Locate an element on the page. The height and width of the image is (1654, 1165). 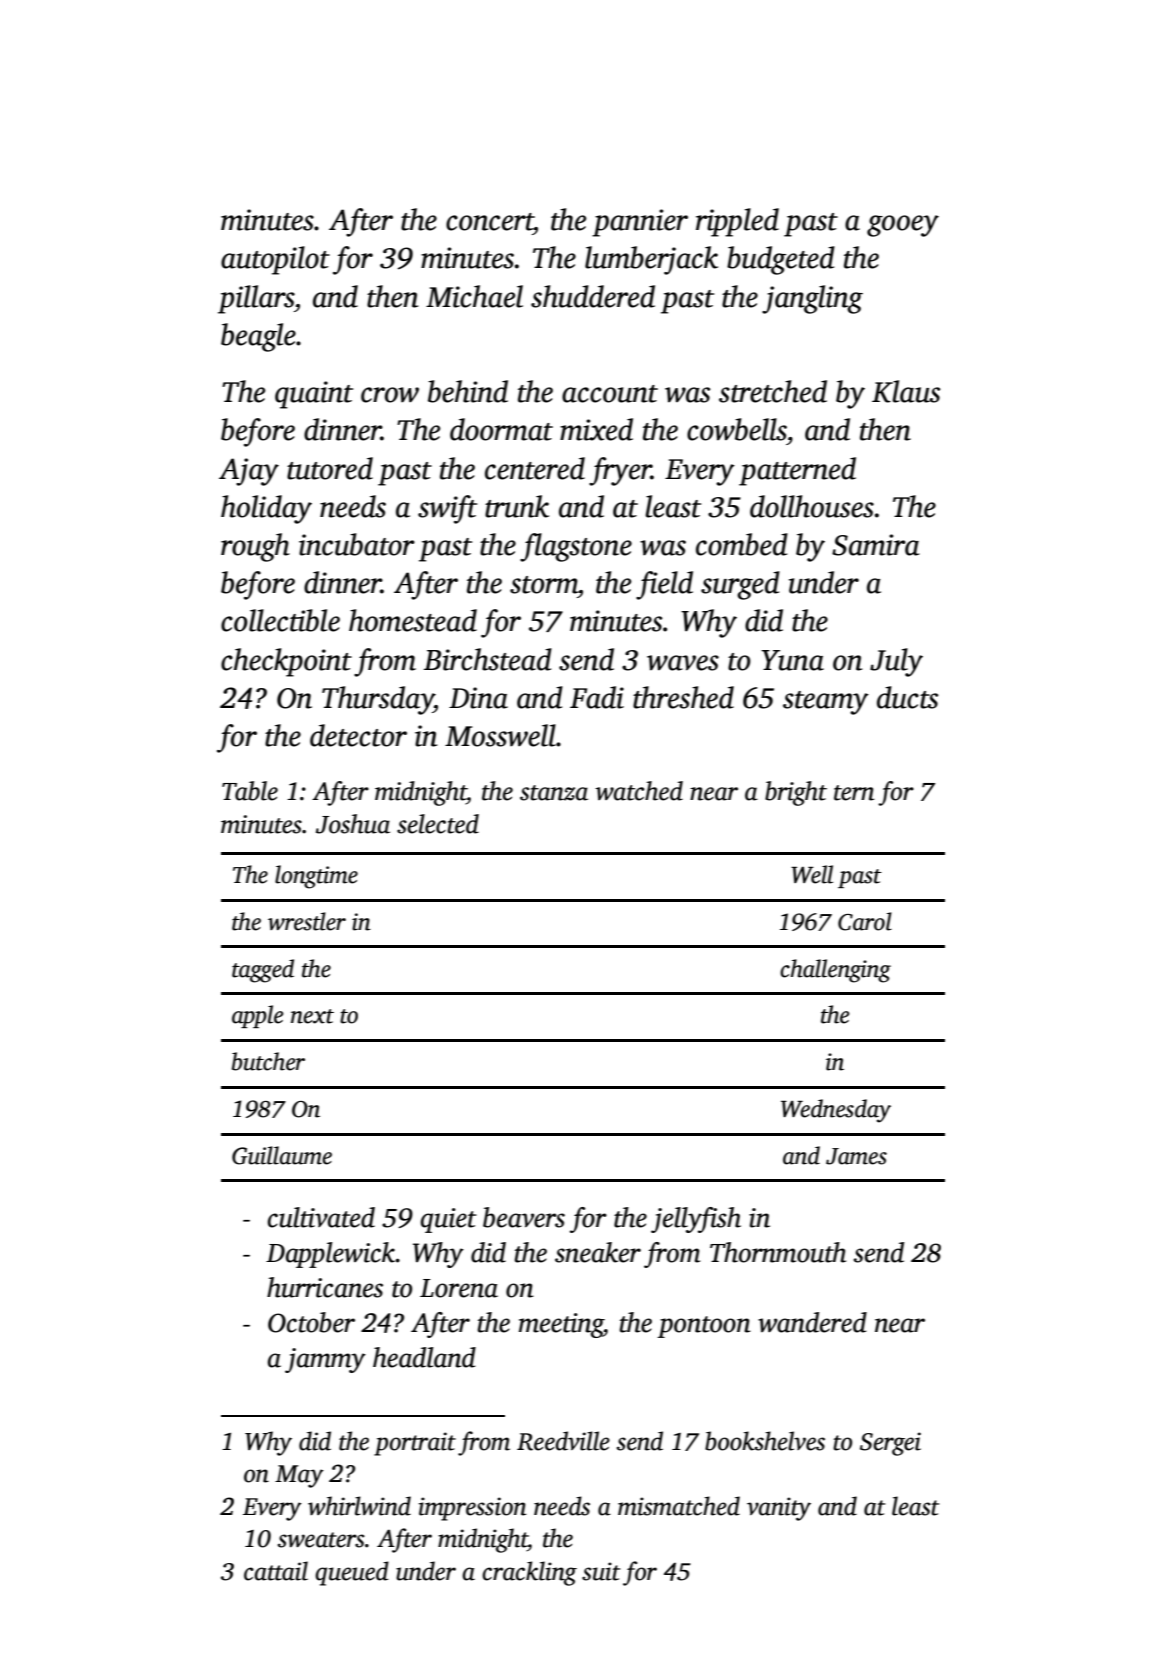
stanza is located at coordinates (554, 793).
